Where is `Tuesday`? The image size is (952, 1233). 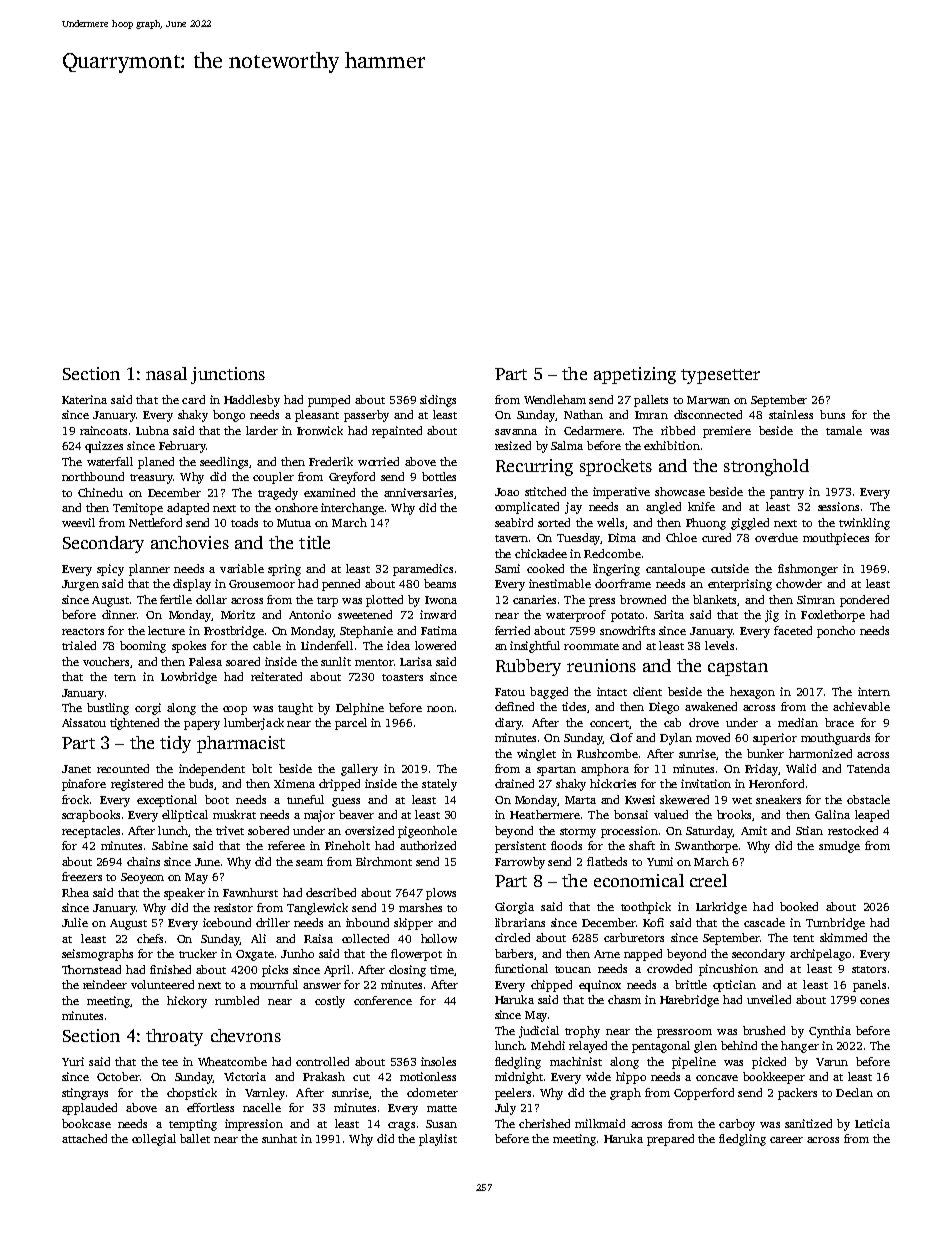 Tuesday is located at coordinates (578, 539).
